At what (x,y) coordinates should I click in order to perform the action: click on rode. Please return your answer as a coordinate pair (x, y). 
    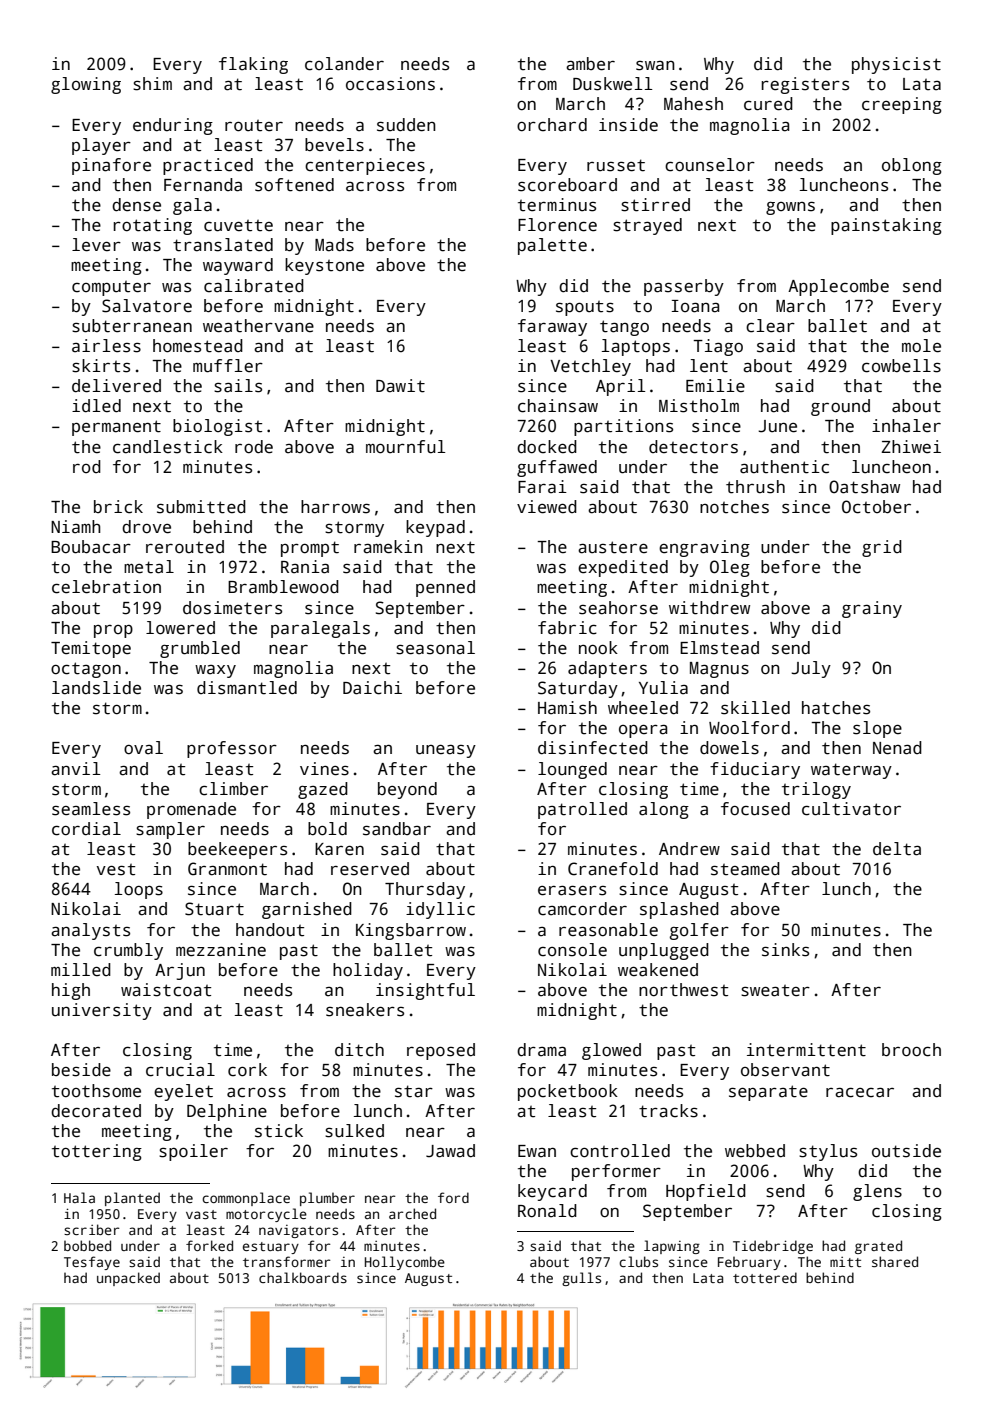
    Looking at the image, I should click on (254, 447).
